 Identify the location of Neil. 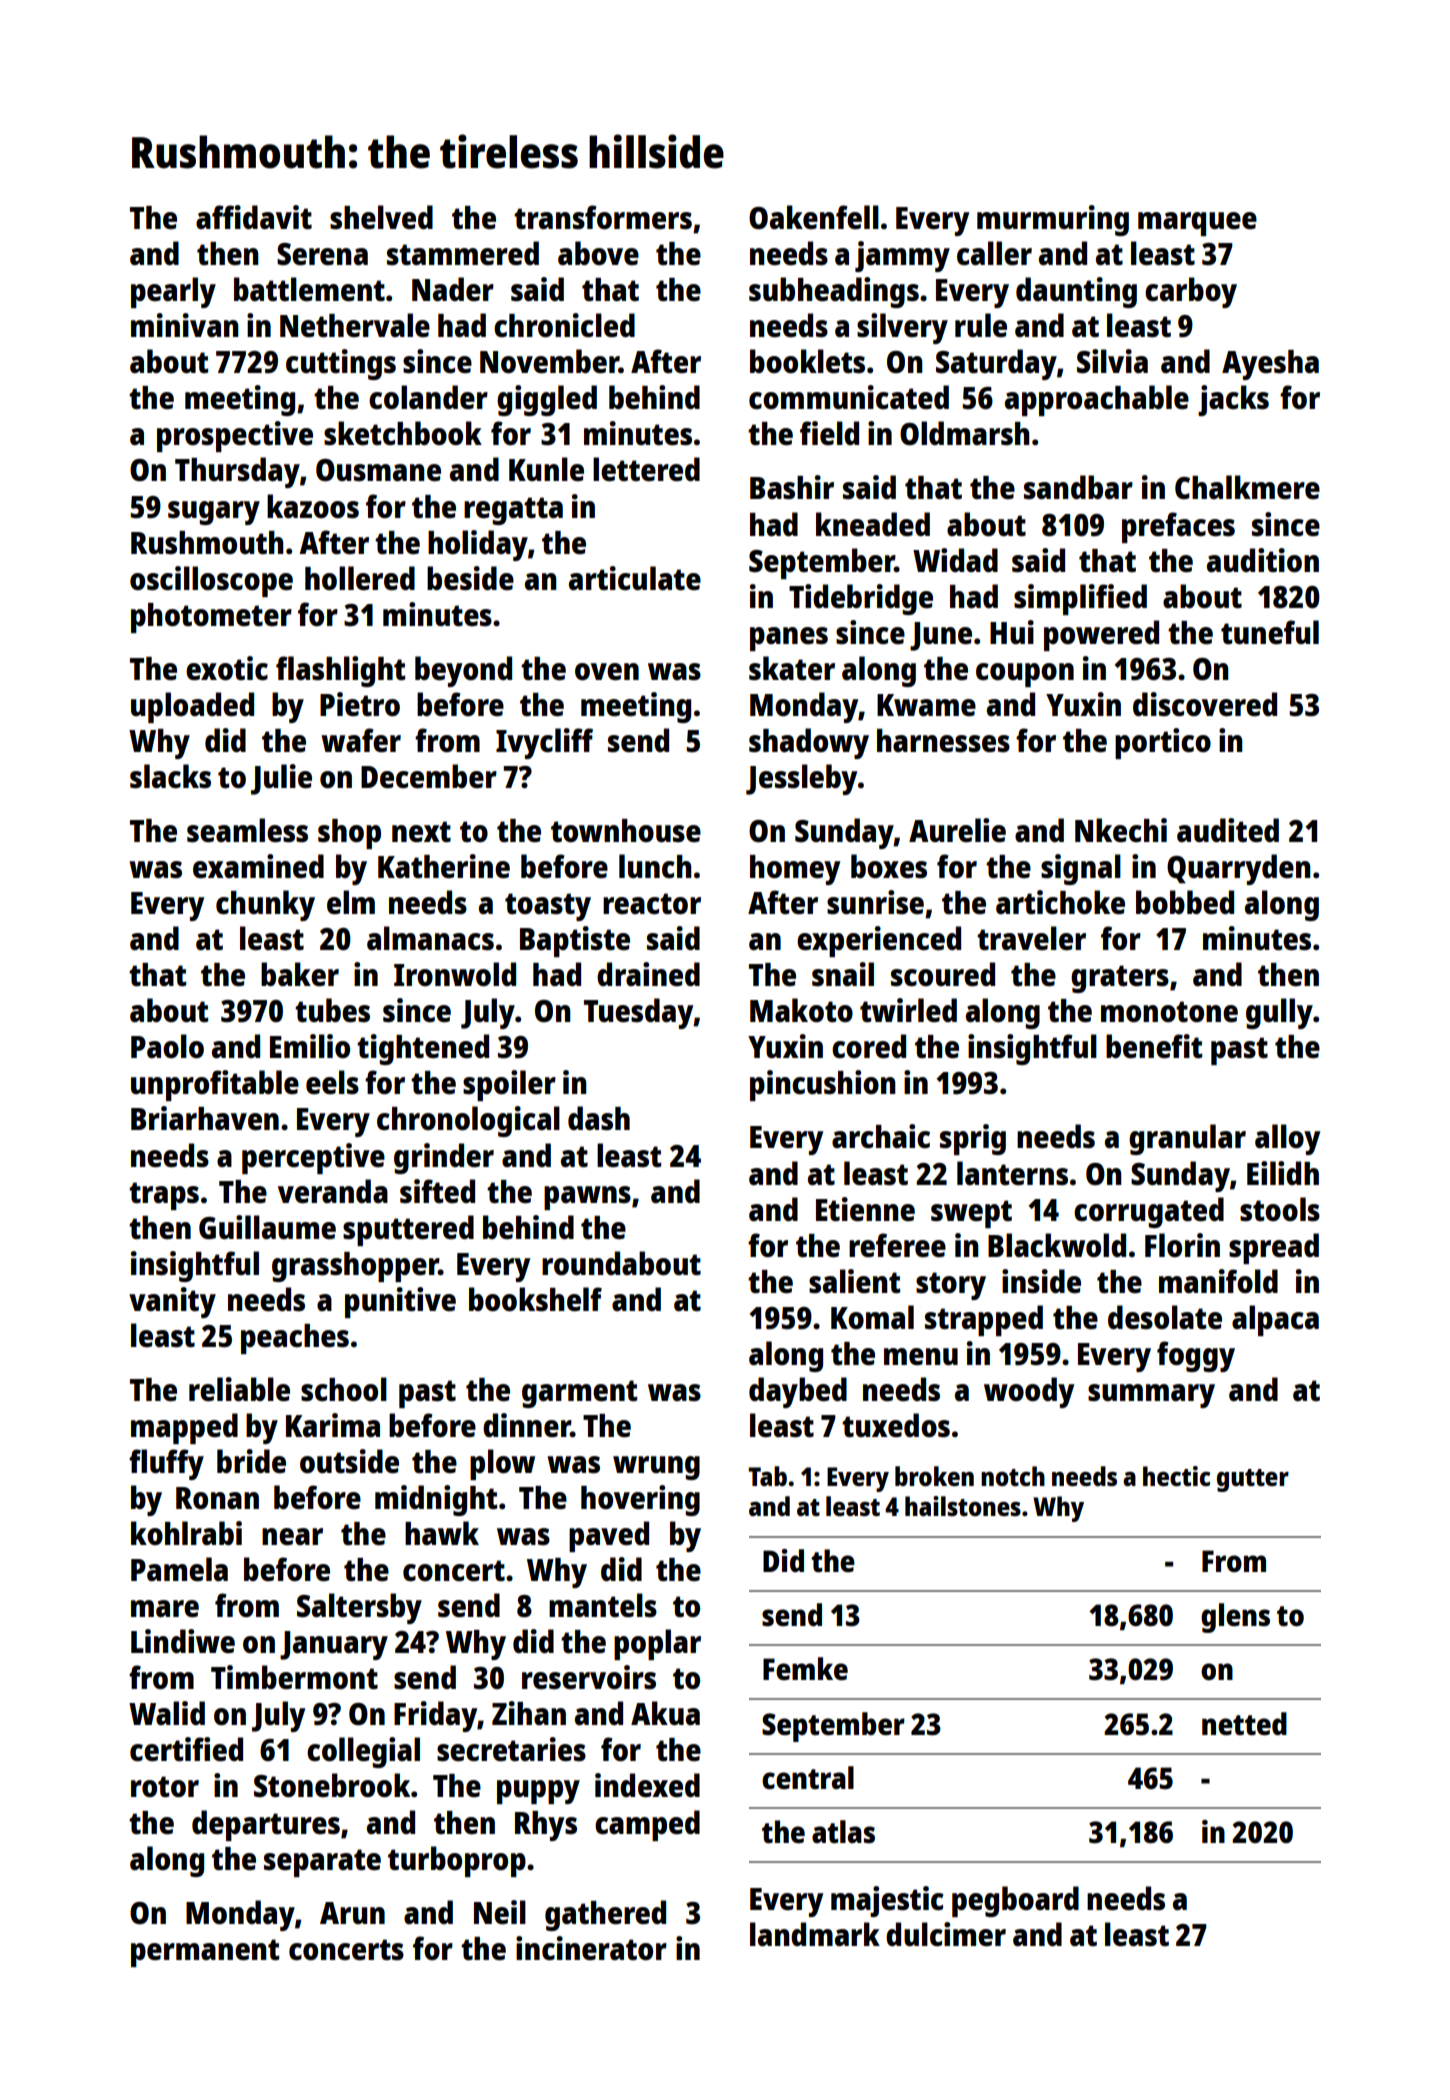
(500, 1912).
